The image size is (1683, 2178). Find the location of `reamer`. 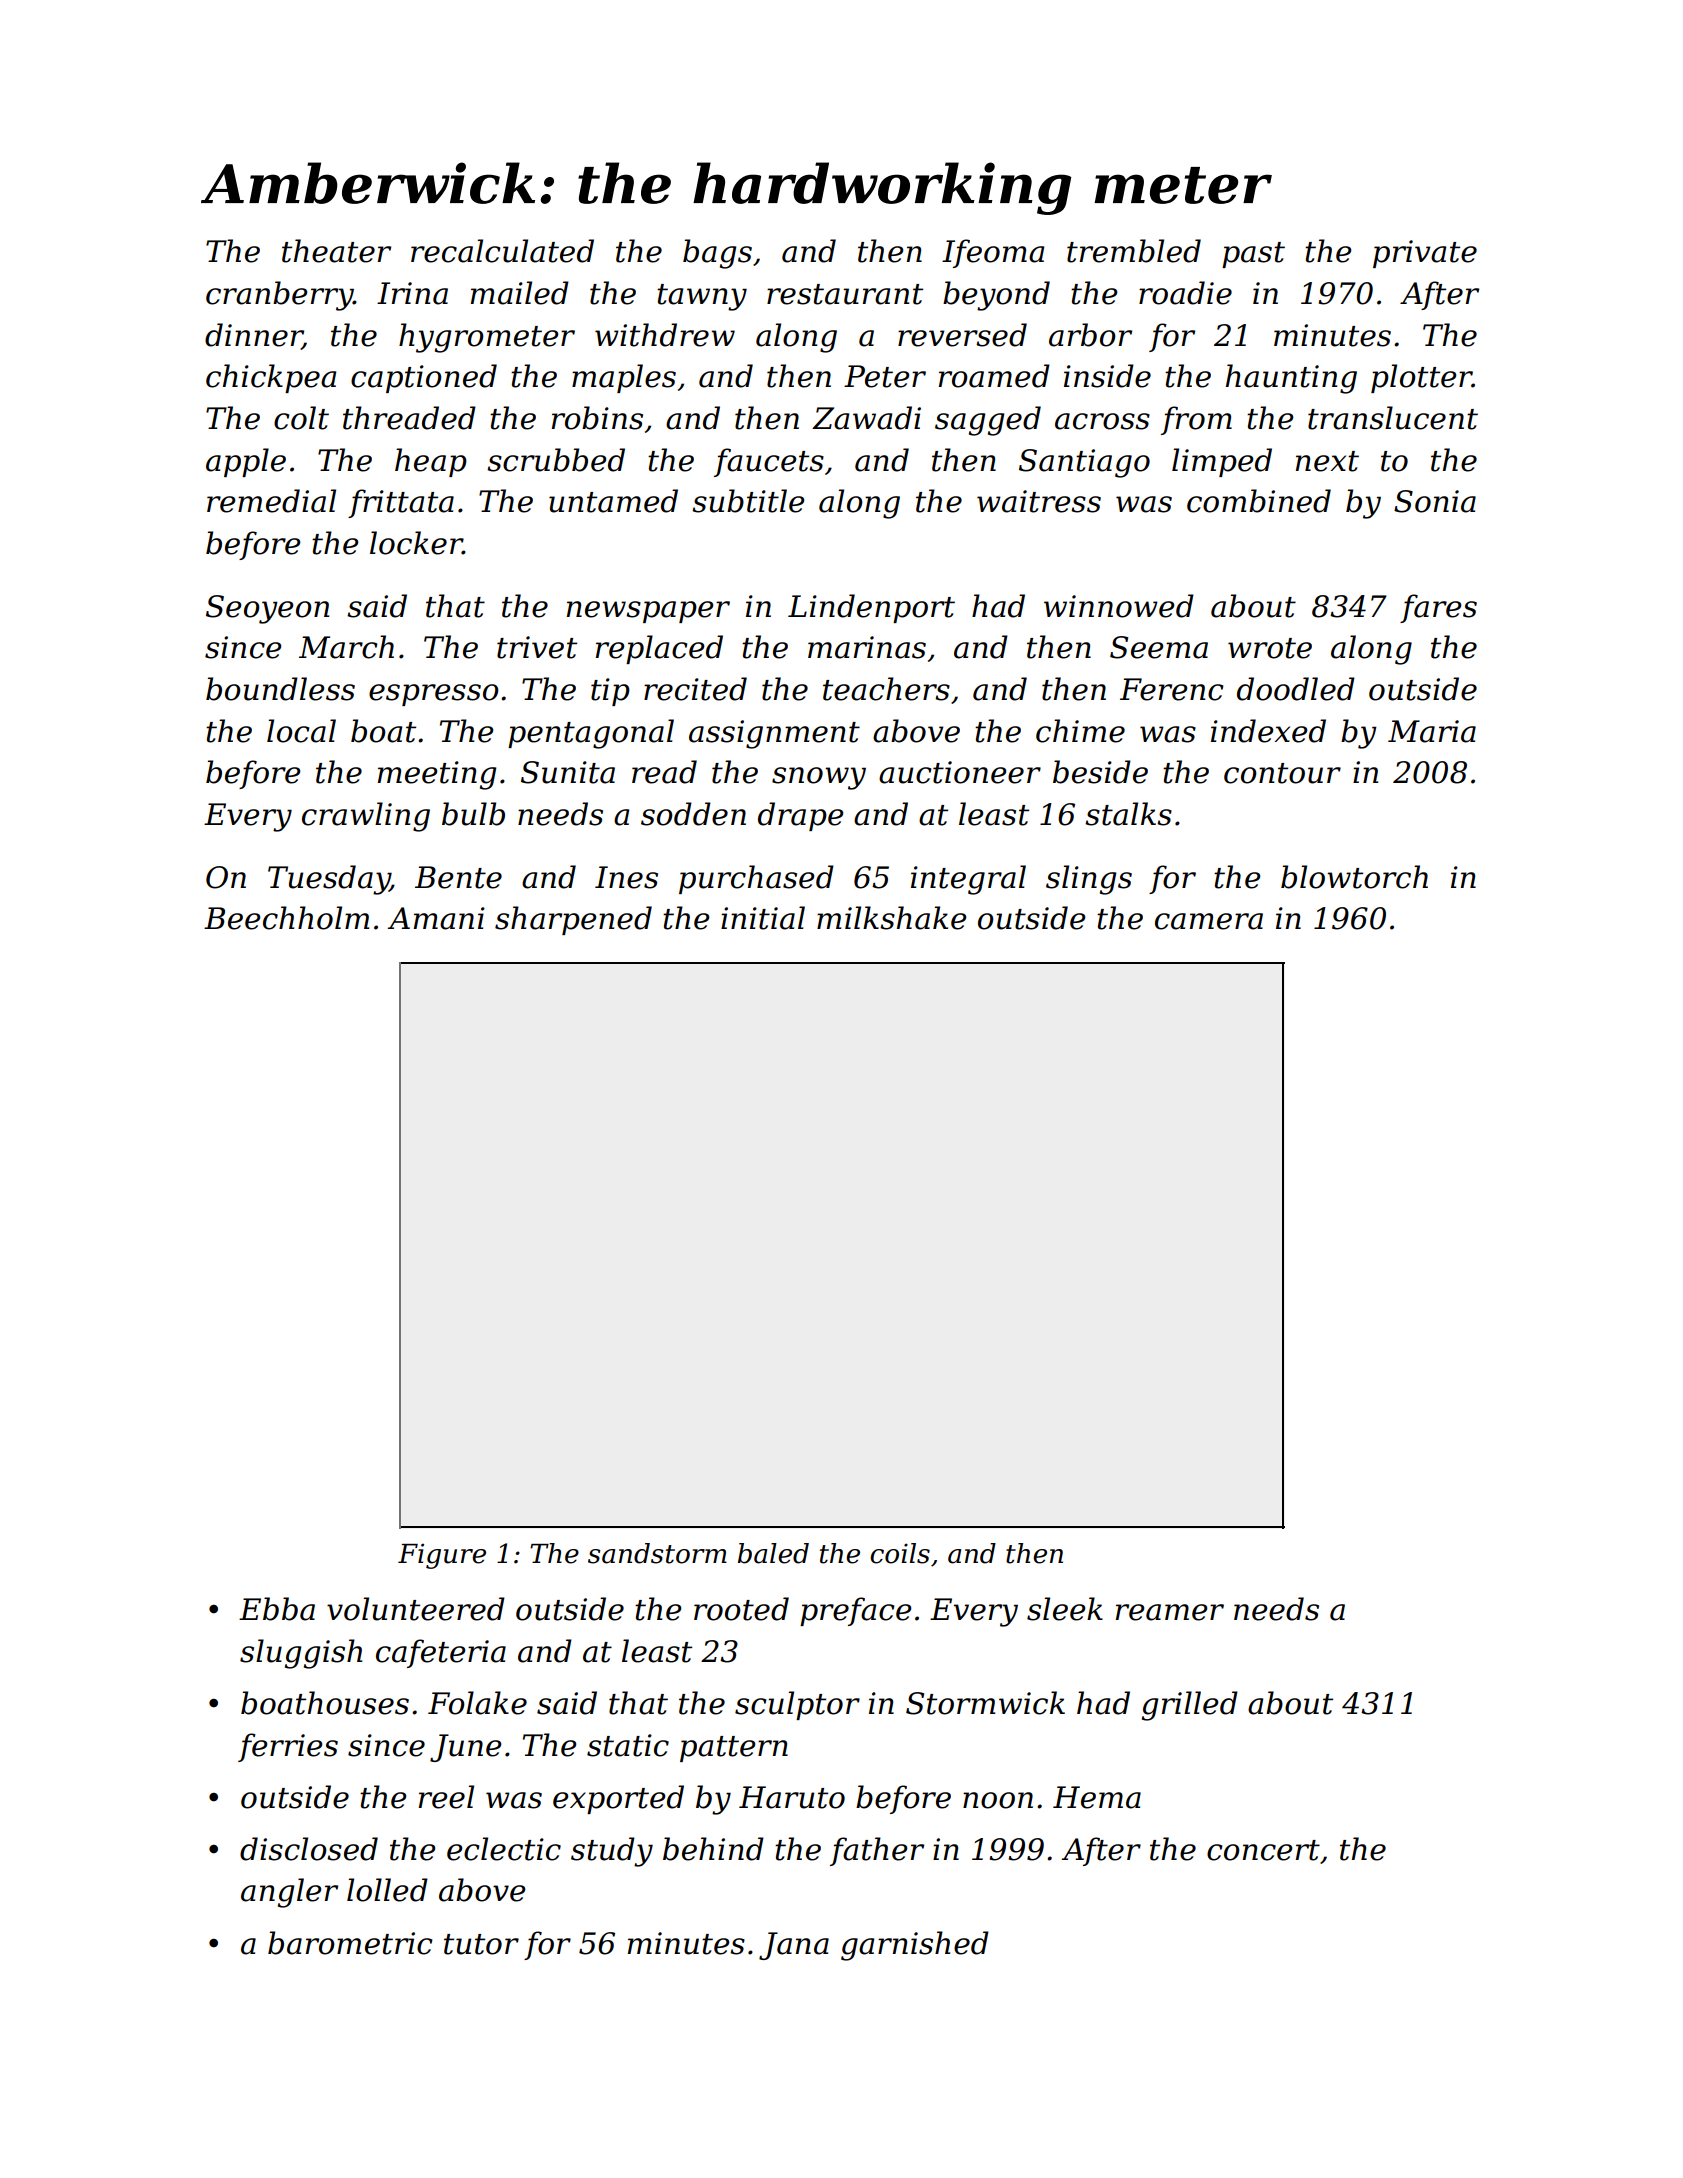

reamer is located at coordinates (1170, 1612).
